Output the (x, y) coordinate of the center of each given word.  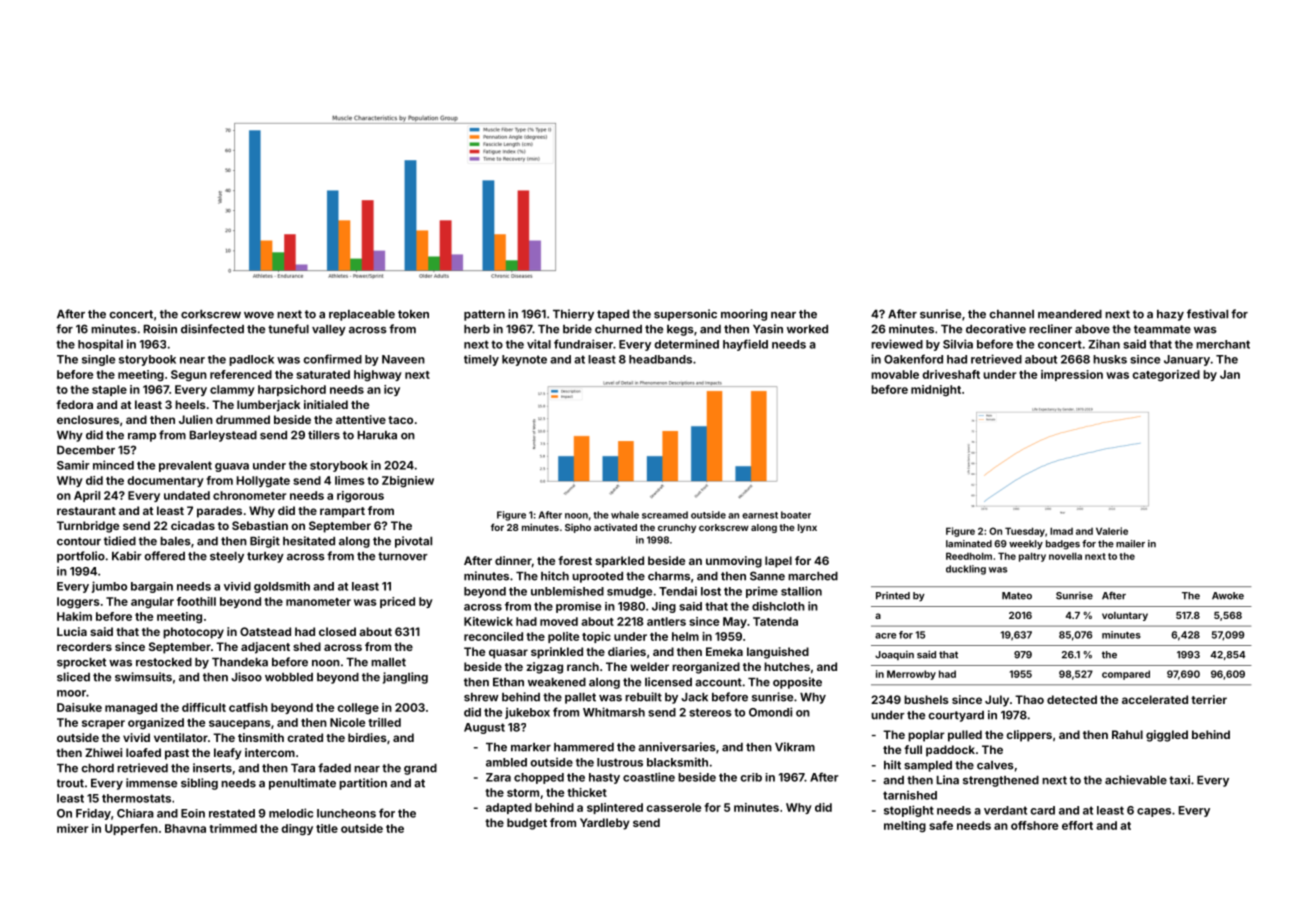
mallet (388, 662)
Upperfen (131, 829)
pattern (484, 315)
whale (625, 515)
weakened (557, 682)
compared (1126, 675)
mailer (1130, 544)
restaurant (86, 511)
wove (259, 315)
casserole (673, 807)
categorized (1166, 376)
